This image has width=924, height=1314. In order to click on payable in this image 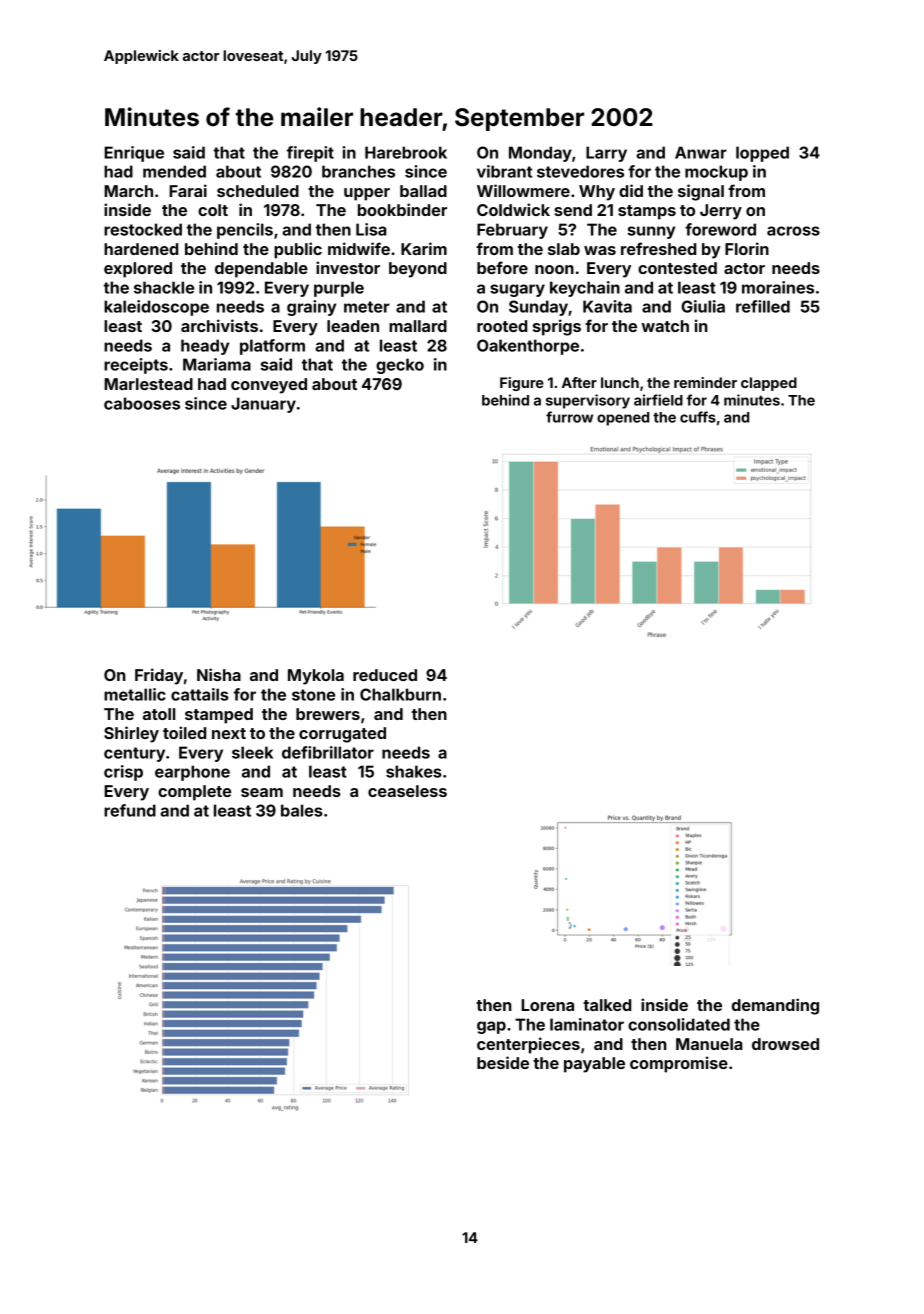, I will do `click(594, 1065)`.
